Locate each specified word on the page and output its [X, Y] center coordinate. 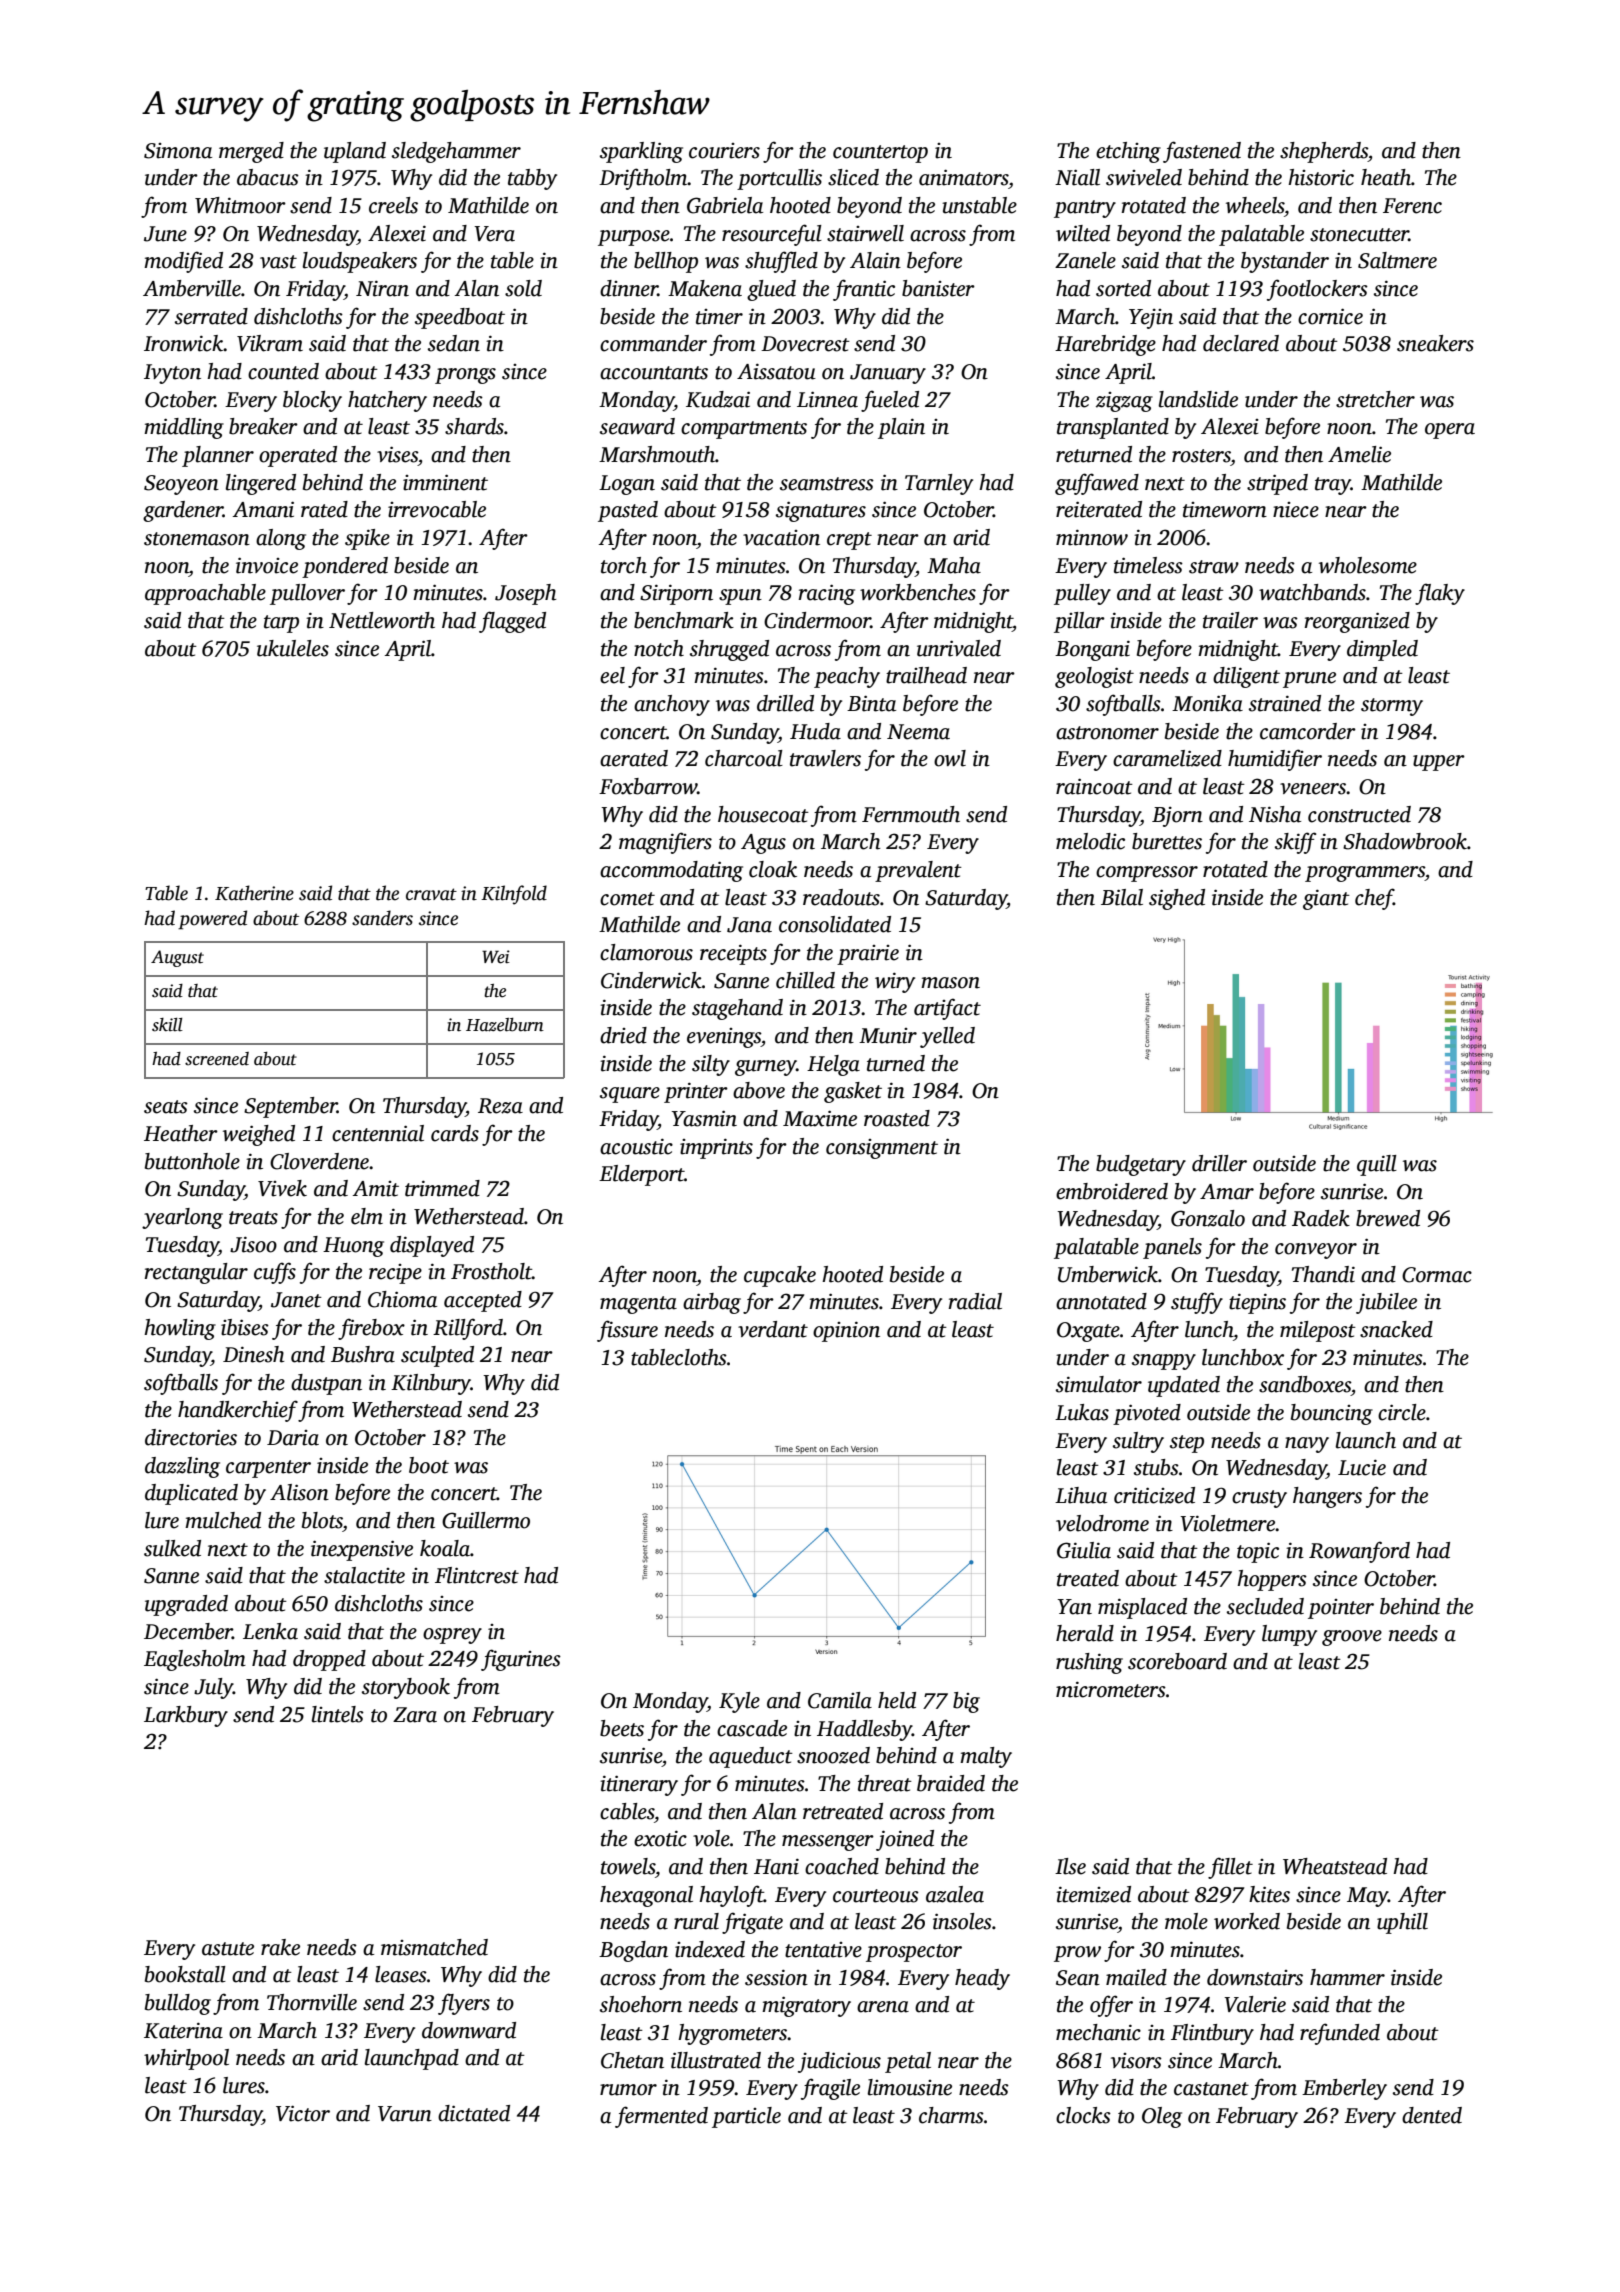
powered [212, 920]
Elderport [641, 1175]
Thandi [1323, 1274]
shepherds [1324, 152]
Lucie [1362, 1467]
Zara [415, 1715]
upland [355, 152]
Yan [1075, 1607]
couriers [724, 151]
